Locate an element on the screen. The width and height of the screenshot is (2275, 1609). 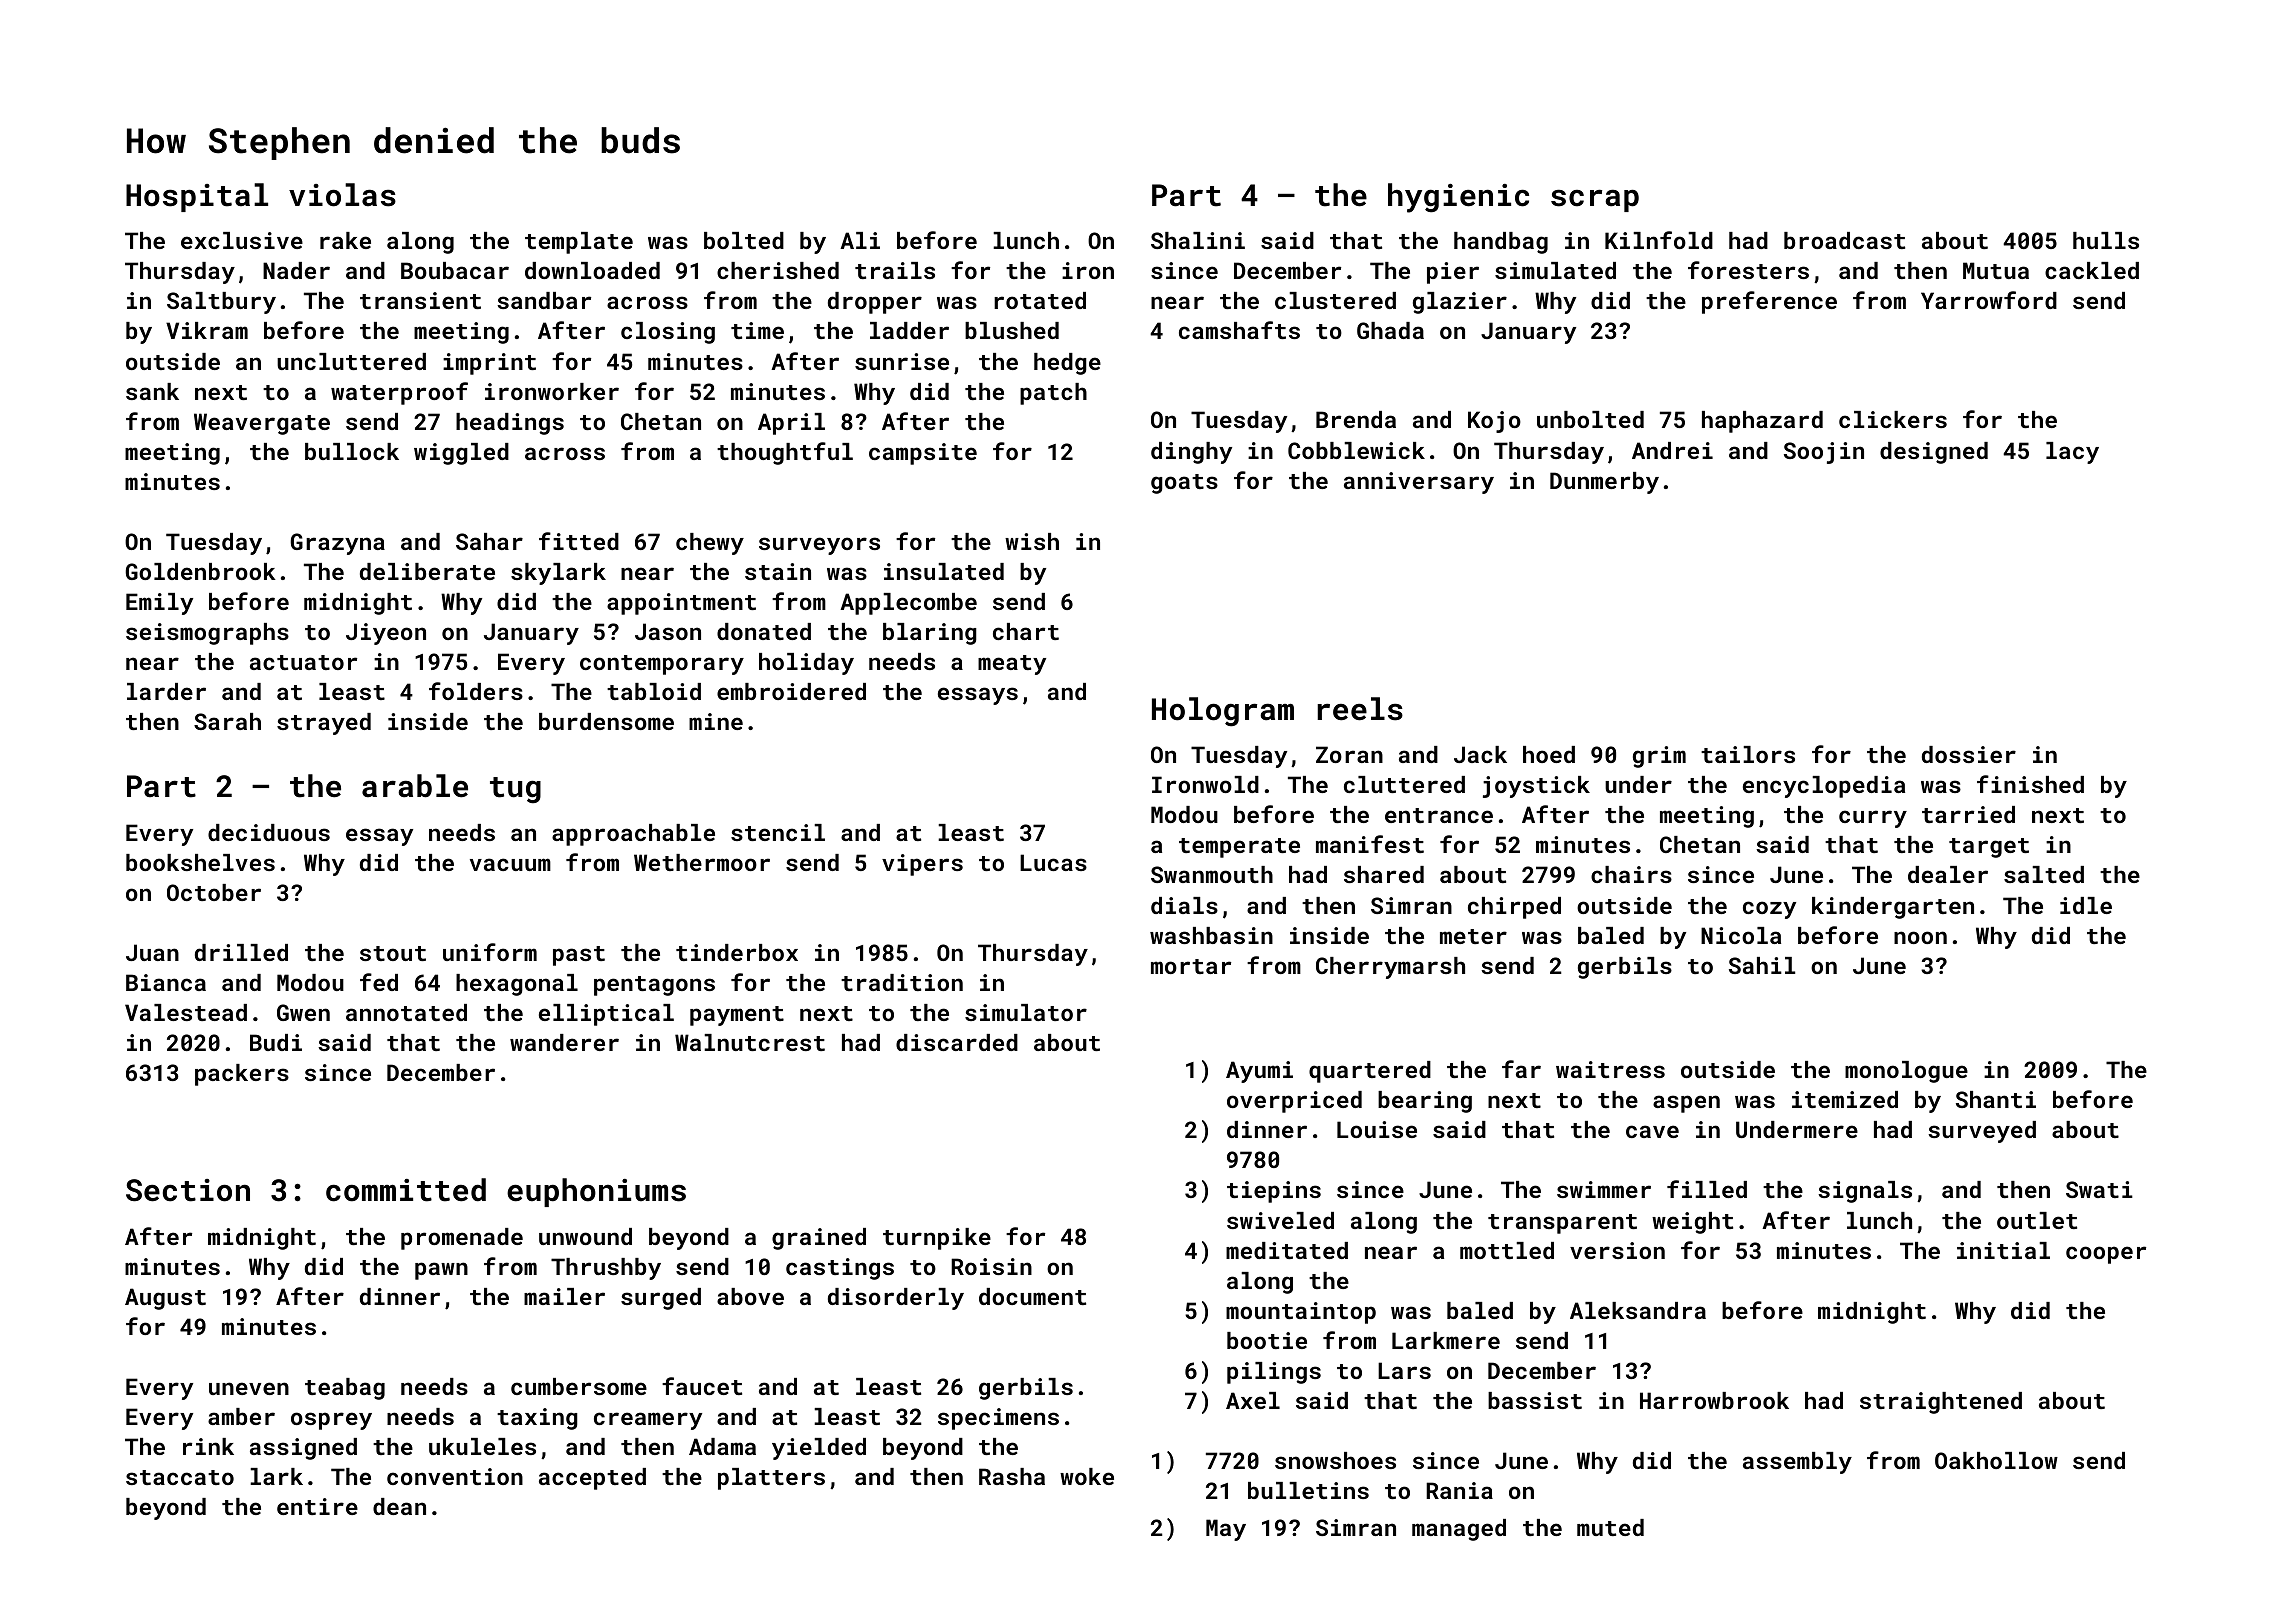
staccato is located at coordinates (180, 1477).
